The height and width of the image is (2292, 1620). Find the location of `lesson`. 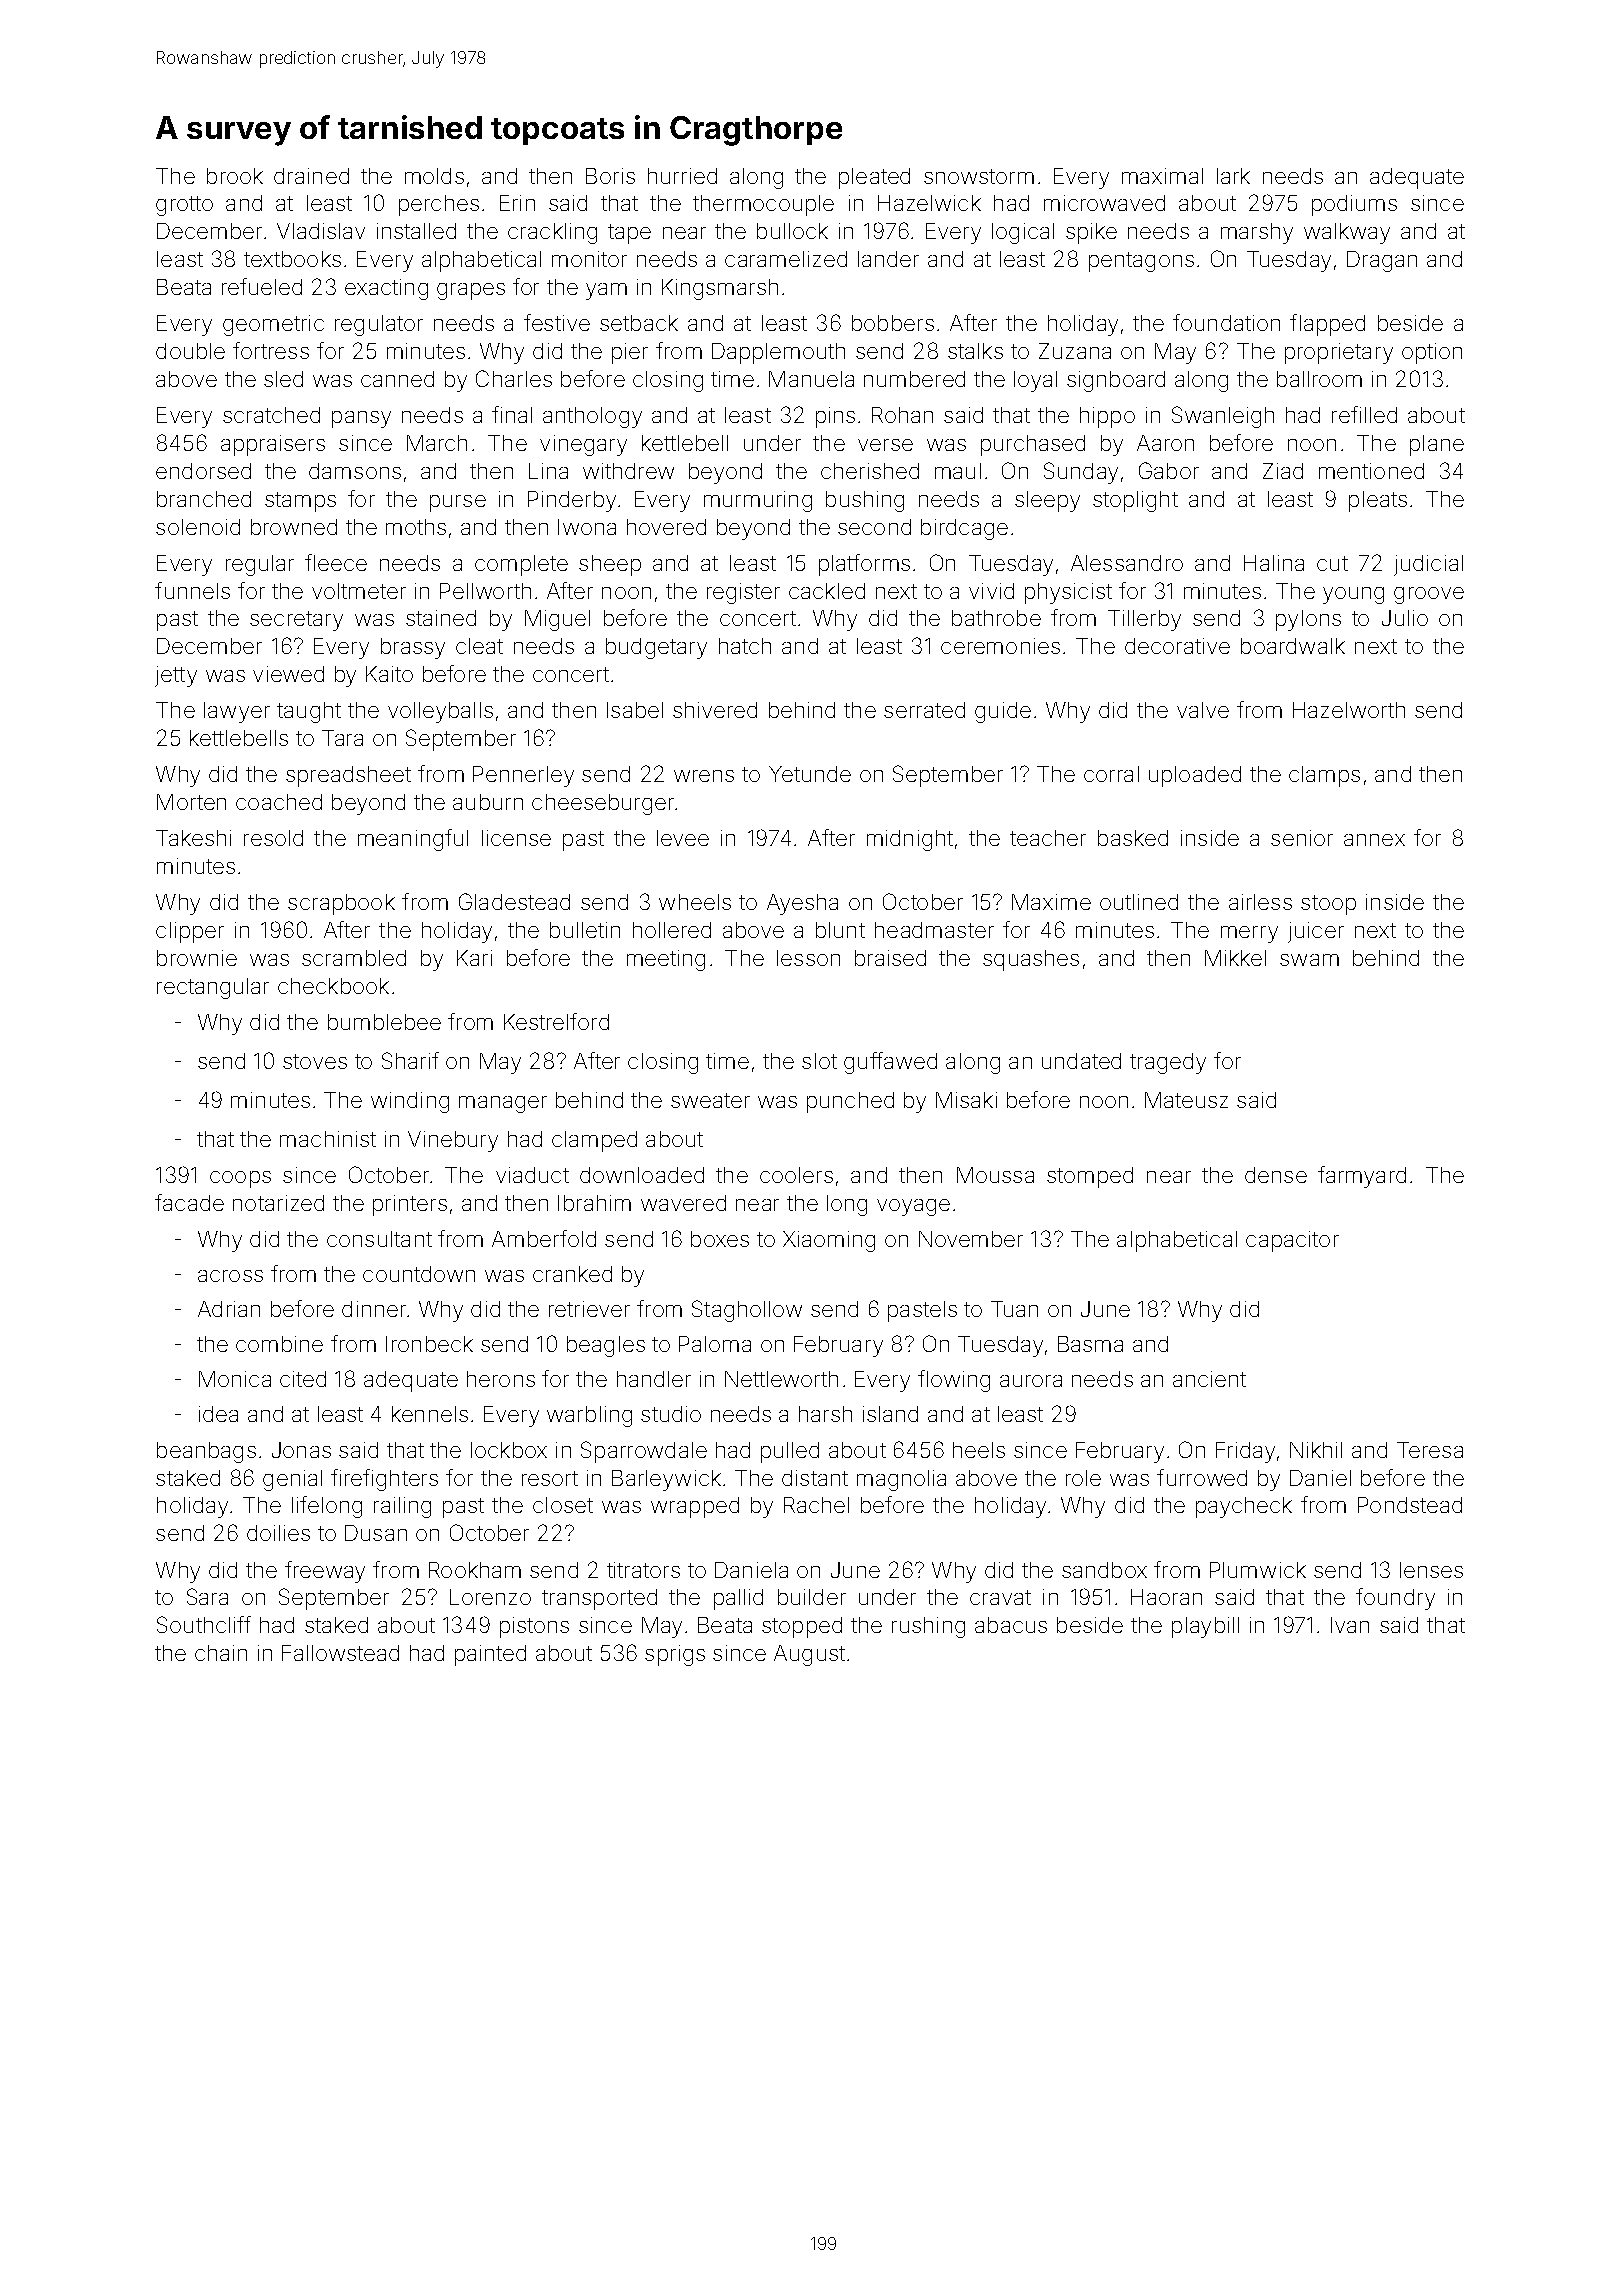

lesson is located at coordinates (808, 958).
